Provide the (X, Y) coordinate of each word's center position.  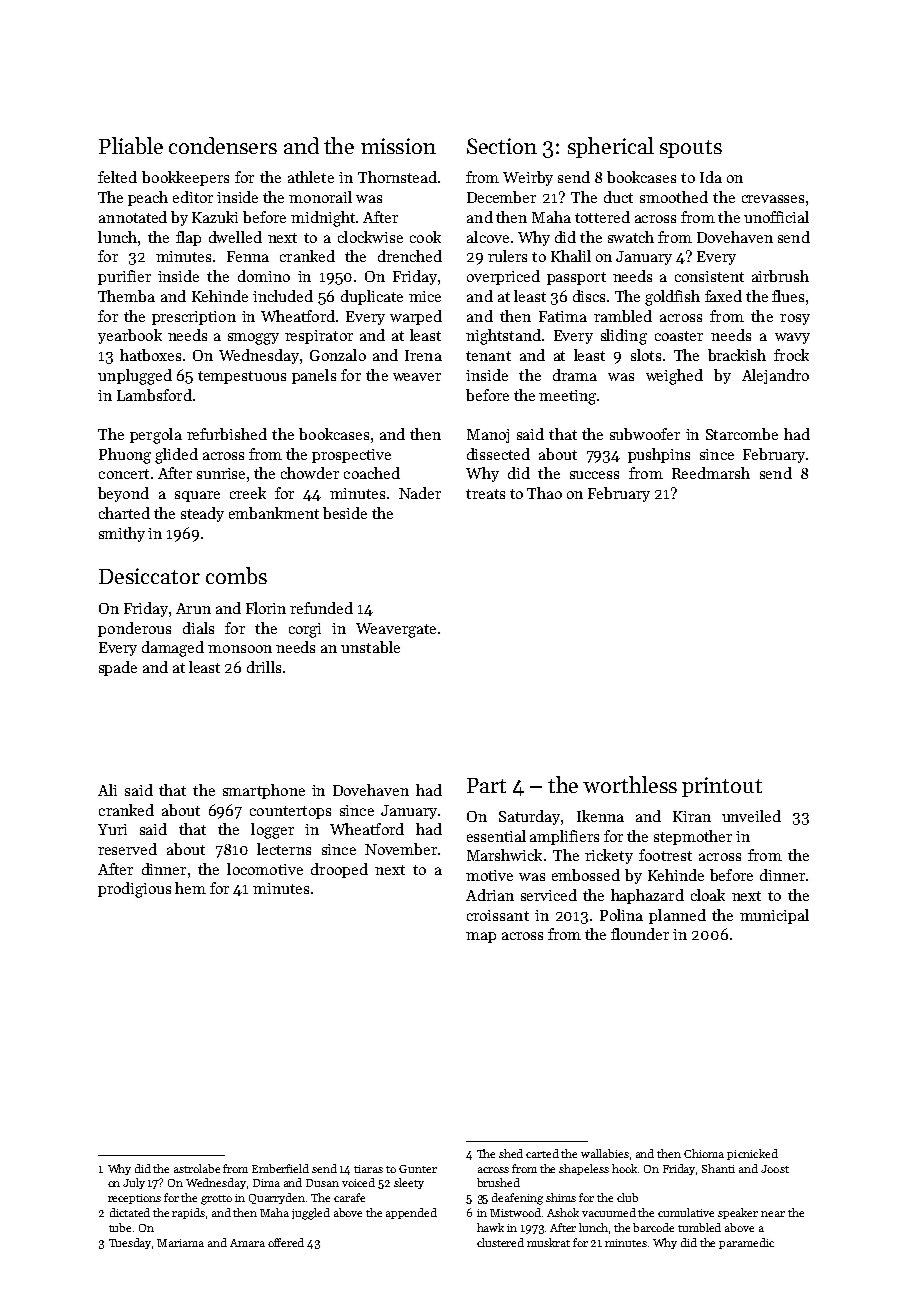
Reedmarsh (711, 473)
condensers (223, 145)
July (134, 1183)
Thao (544, 493)
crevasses (773, 199)
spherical (611, 147)
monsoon (240, 649)
